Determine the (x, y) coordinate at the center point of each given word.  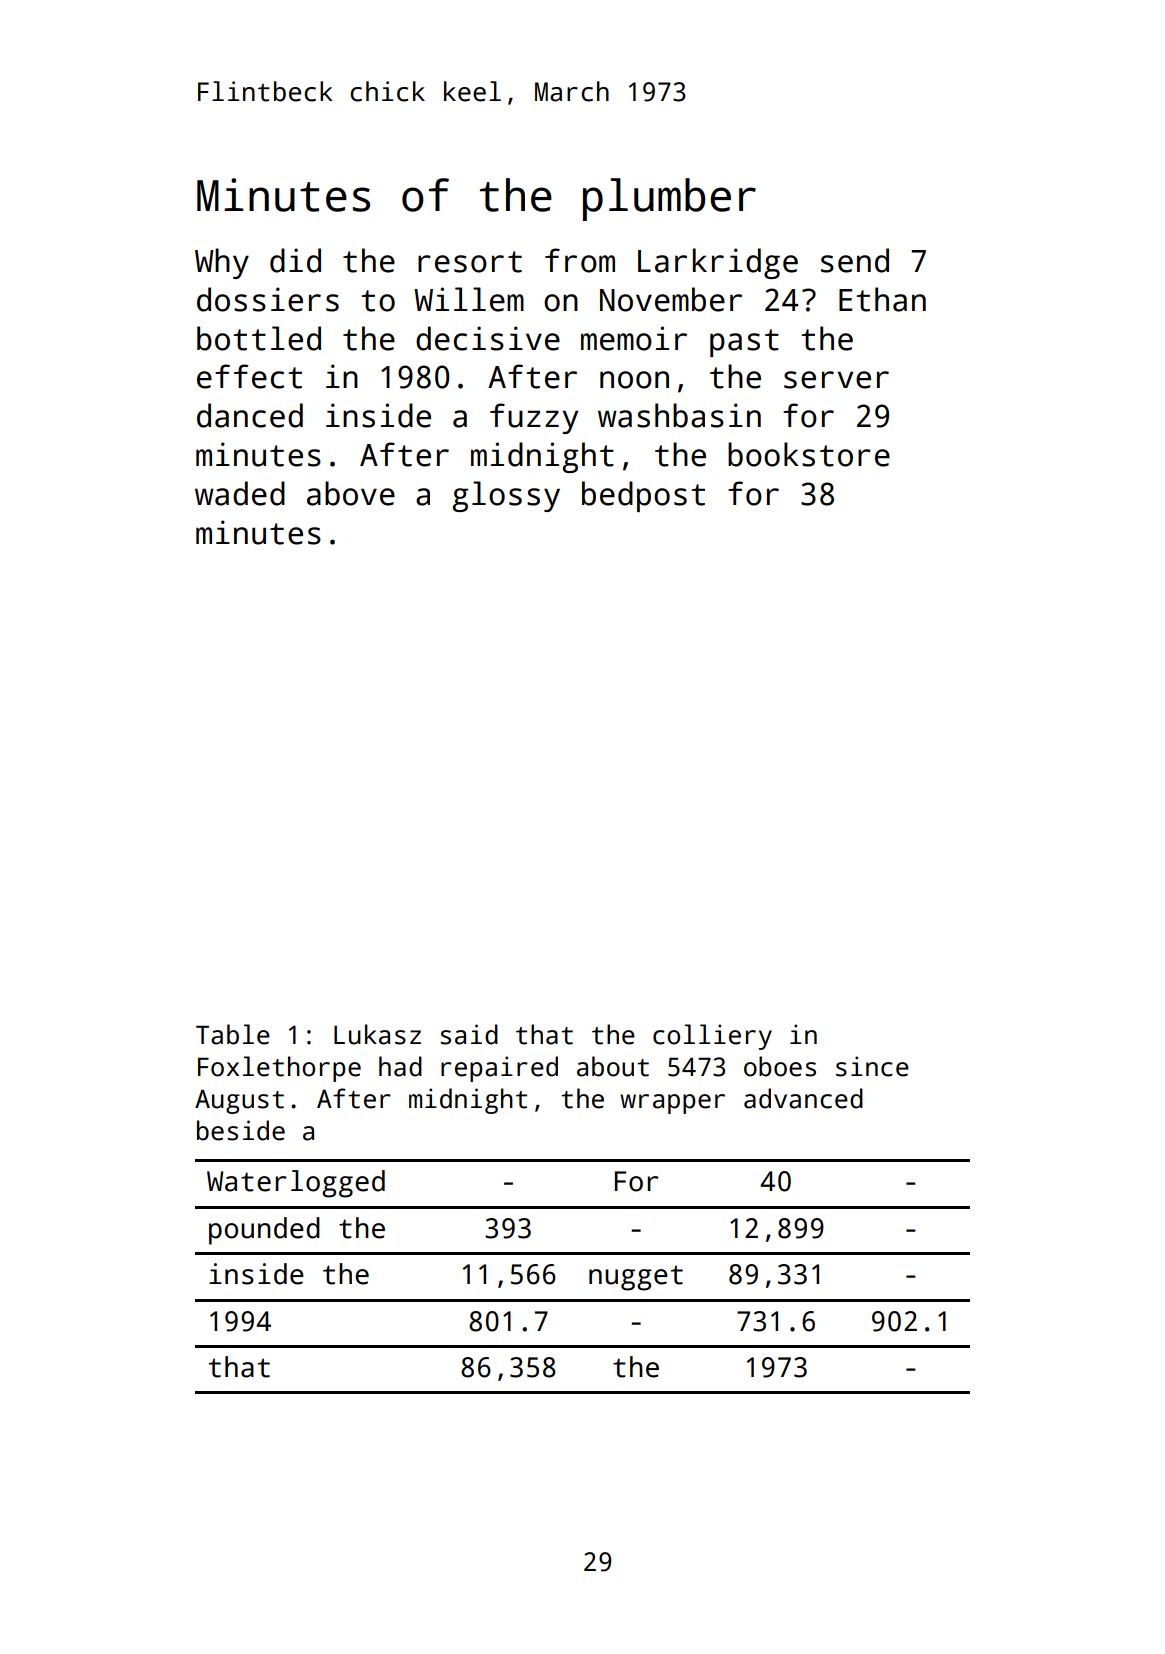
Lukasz (377, 1034)
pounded (264, 1231)
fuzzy (534, 418)
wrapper (672, 1104)
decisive (488, 338)
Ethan (882, 299)
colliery (712, 1037)
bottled (259, 338)
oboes (780, 1066)
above (351, 493)
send (855, 260)
